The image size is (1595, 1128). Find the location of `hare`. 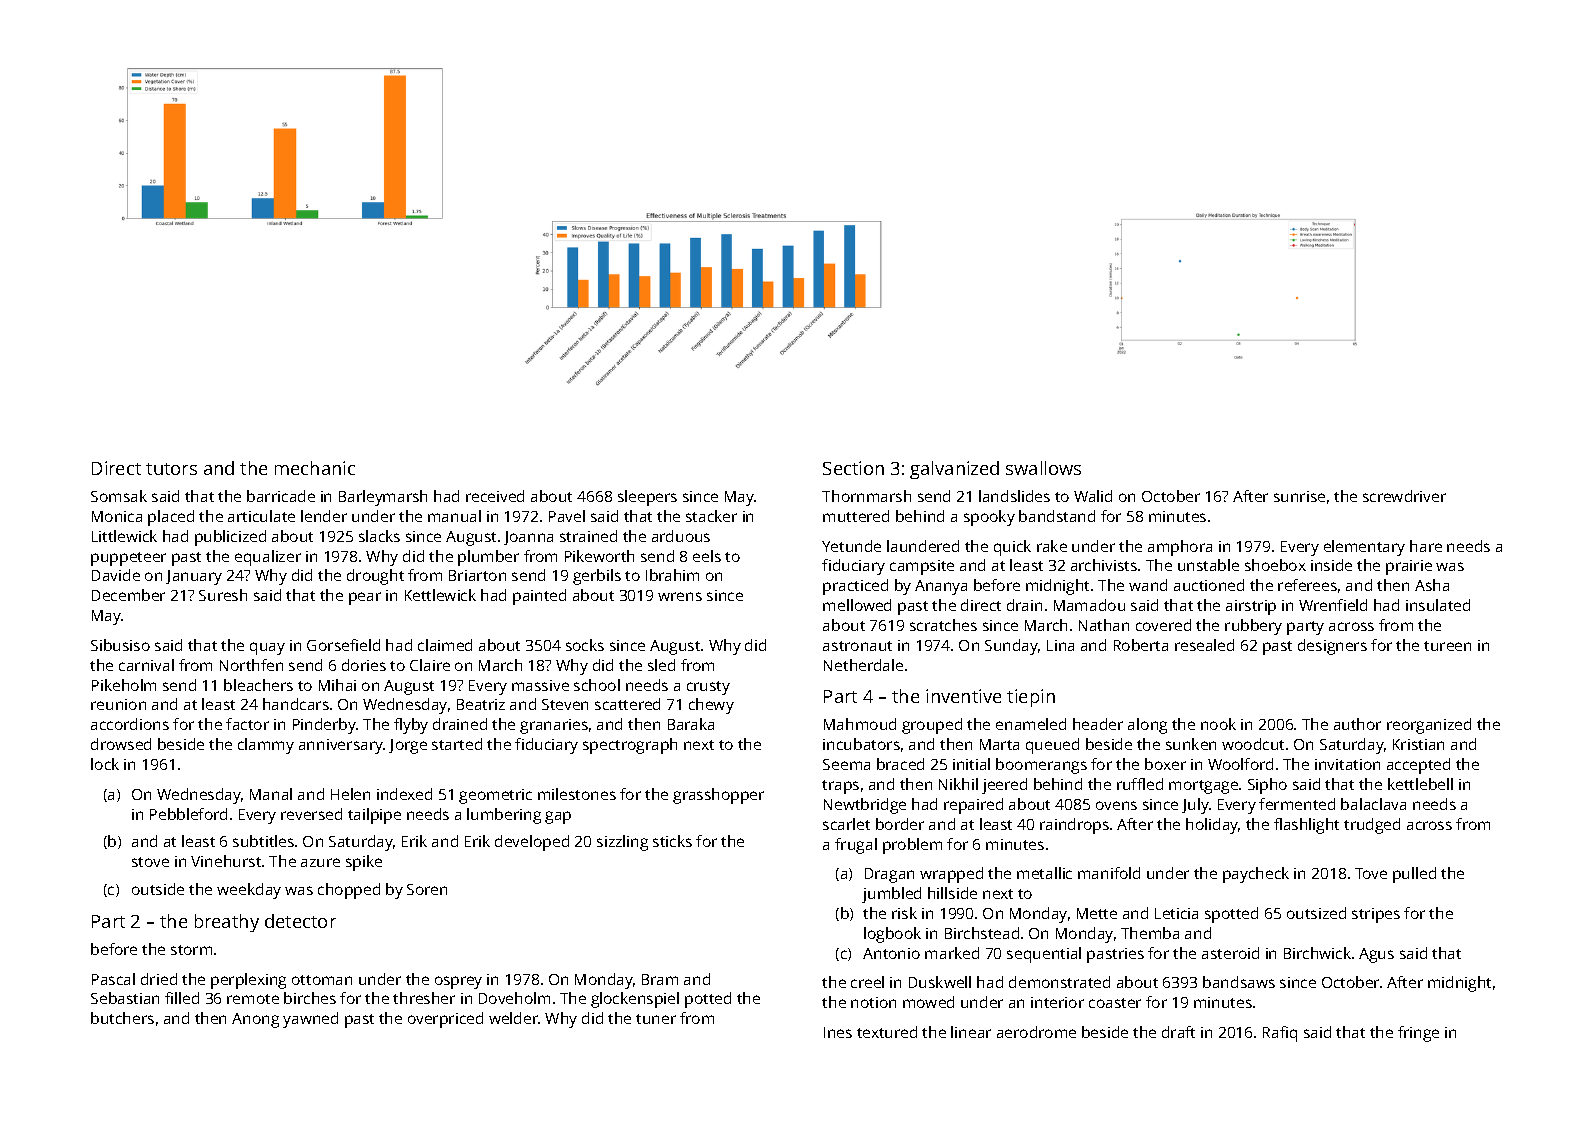

hare is located at coordinates (1426, 546).
